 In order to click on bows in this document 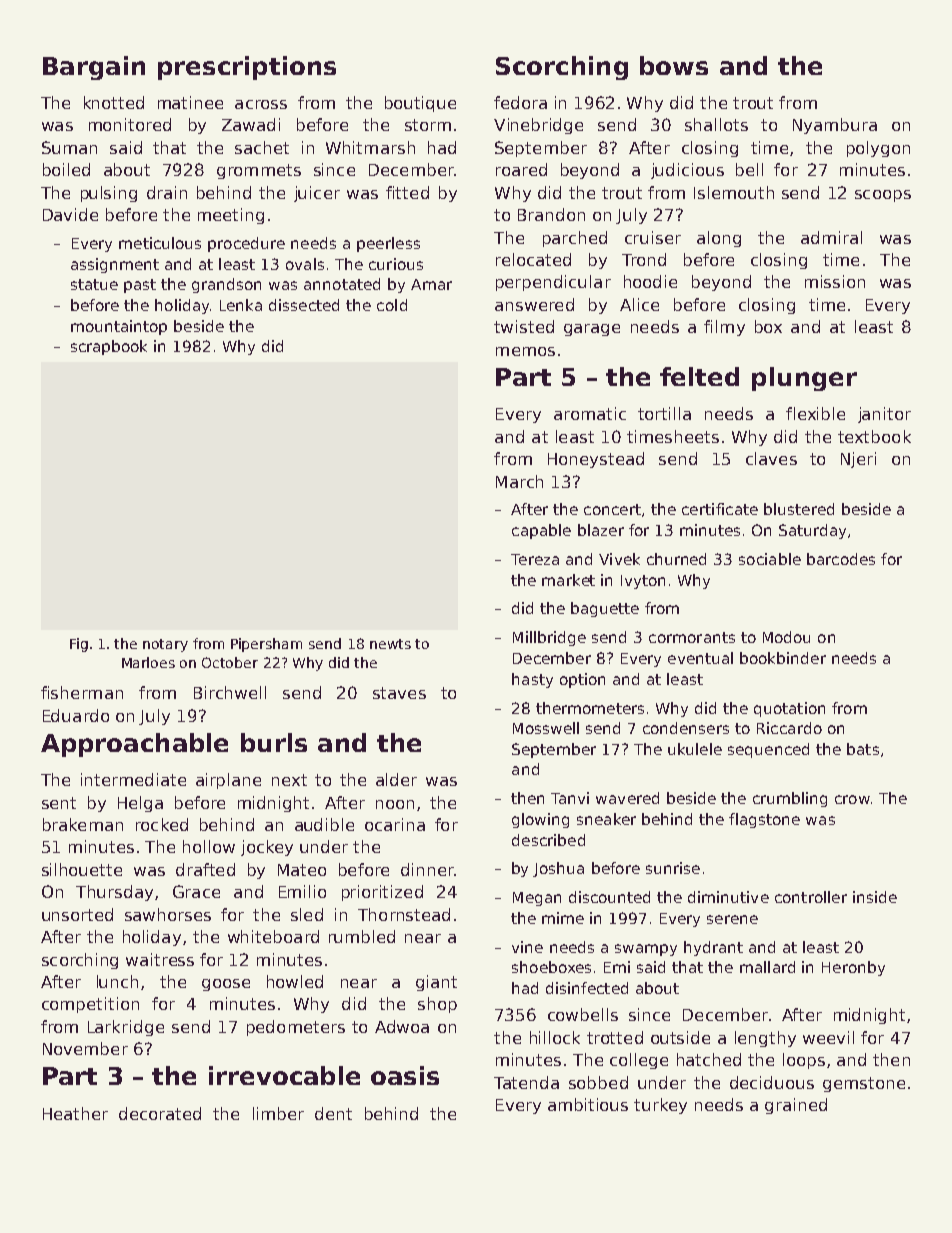, I will do `click(674, 65)`.
